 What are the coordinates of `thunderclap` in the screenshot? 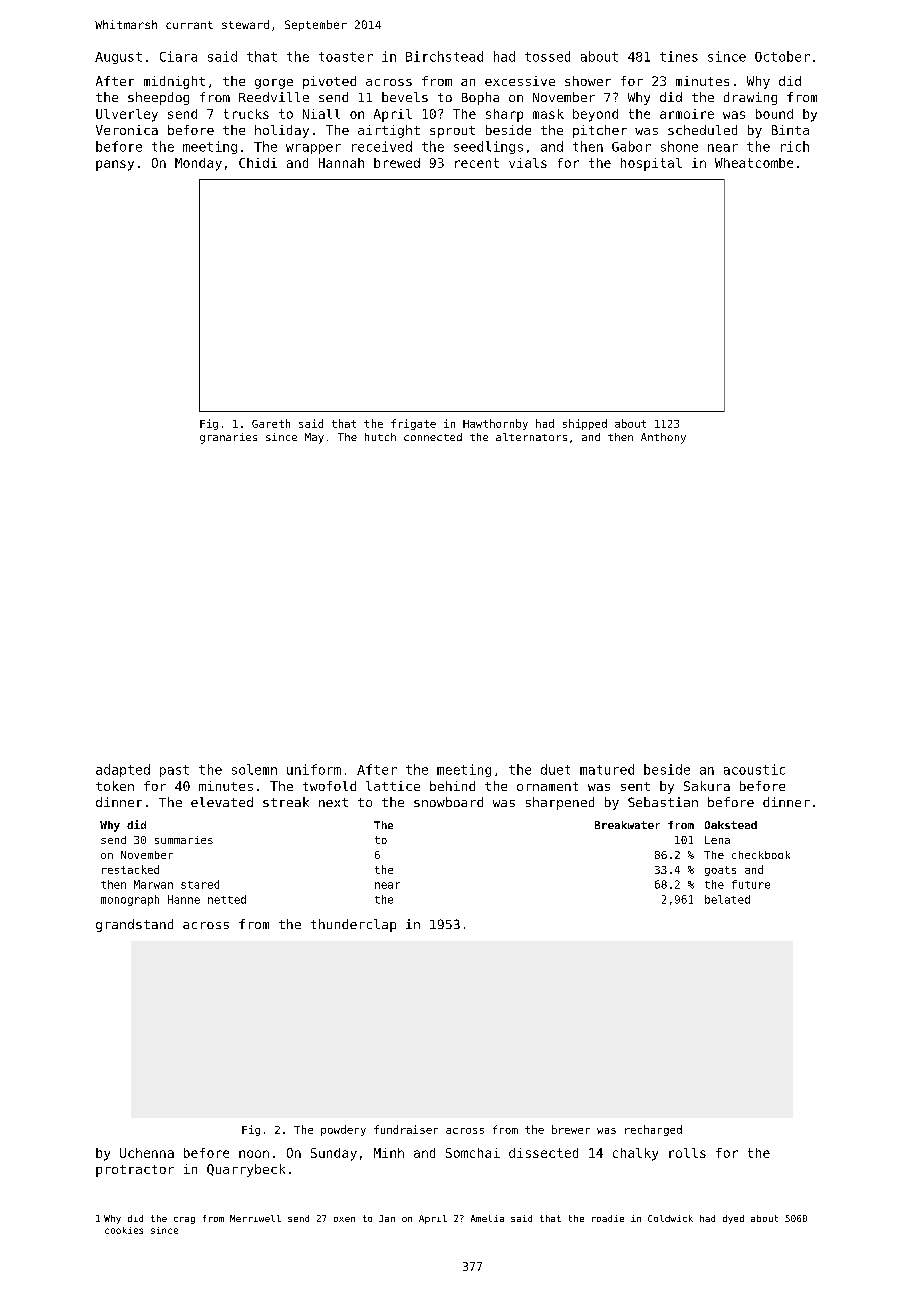 It's located at (353, 925).
